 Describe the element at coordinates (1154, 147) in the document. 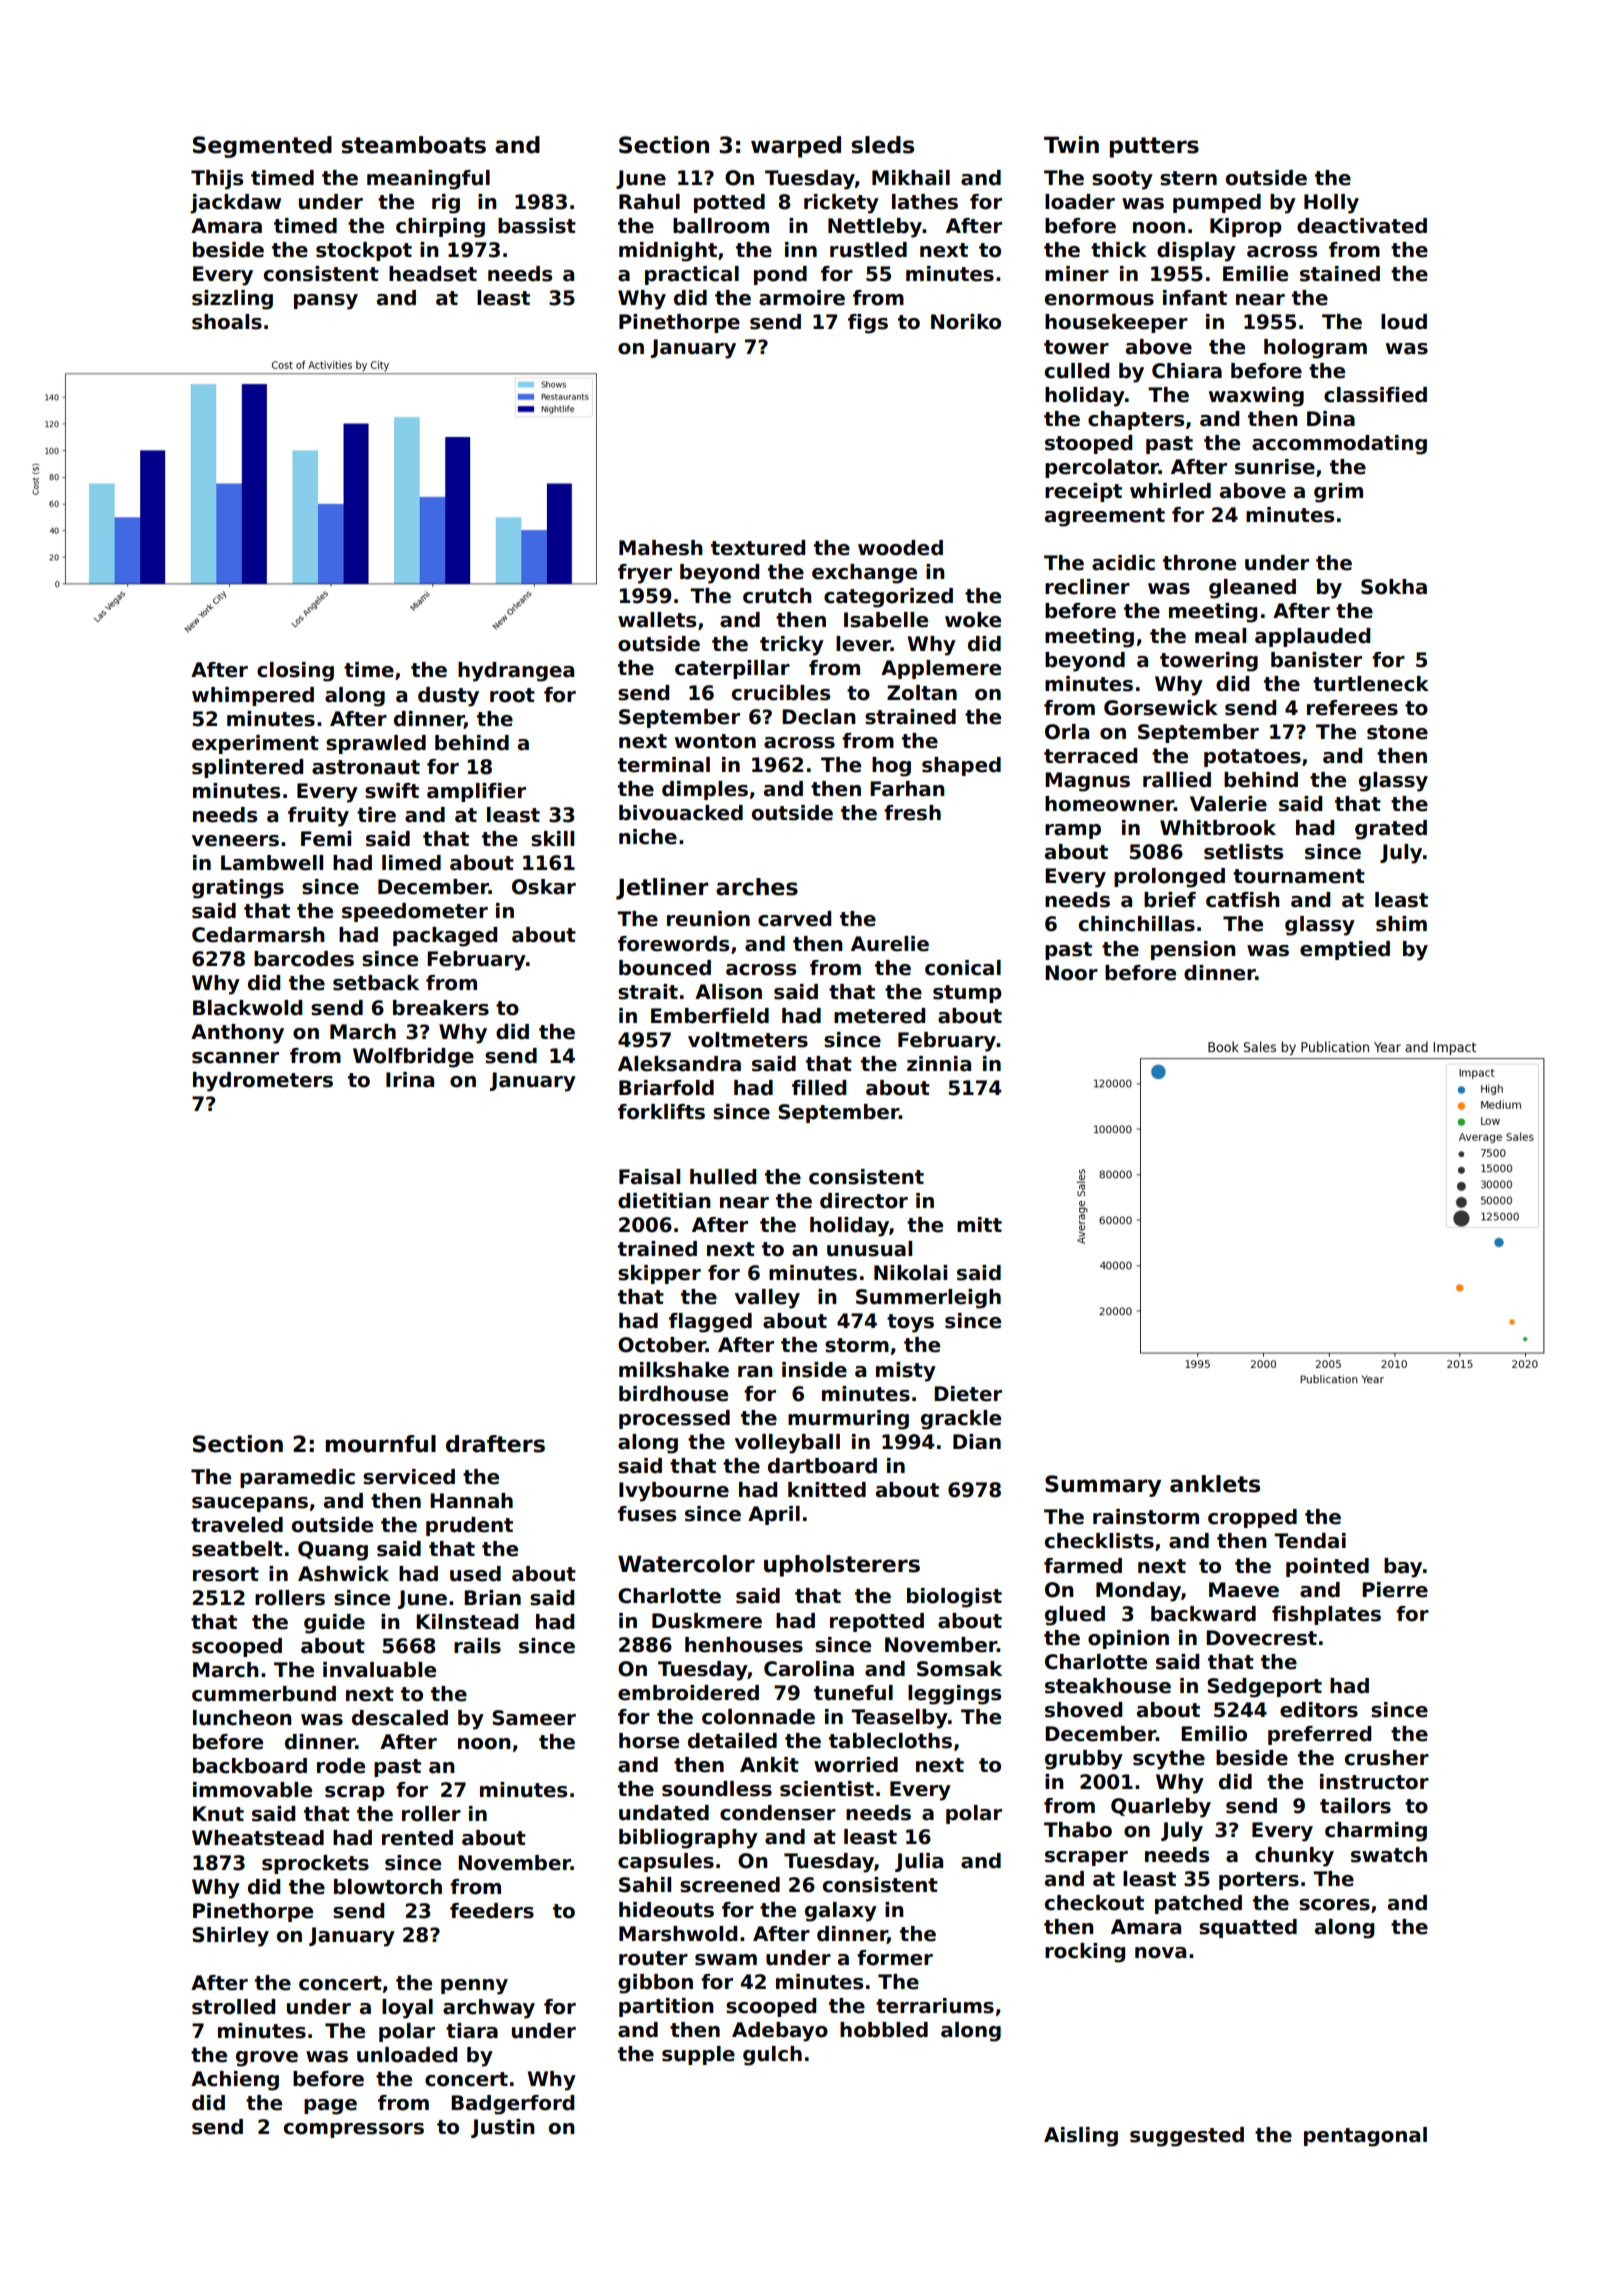

I see `putters` at that location.
